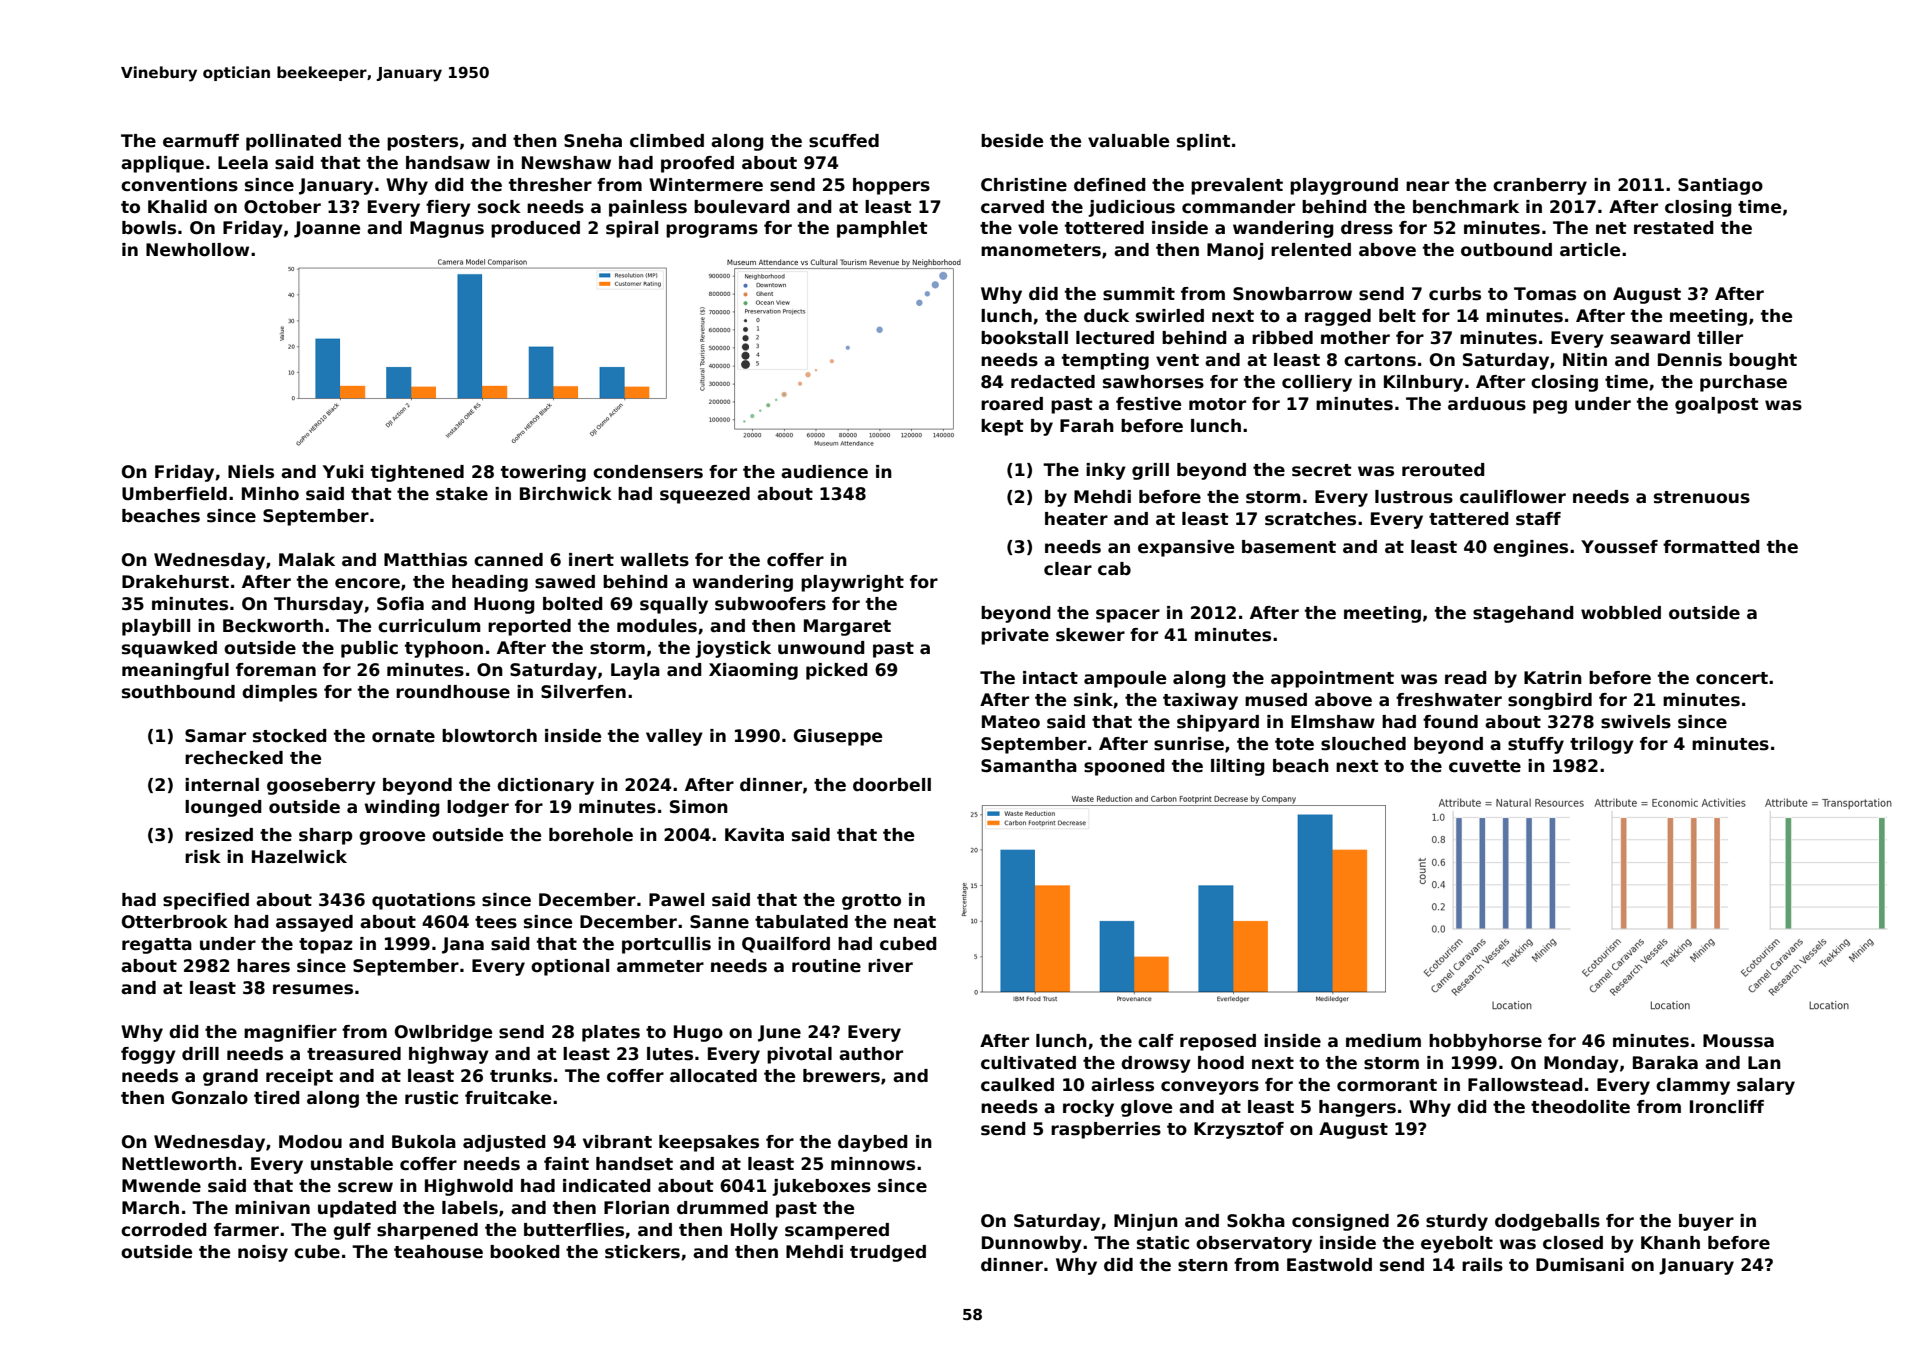 Image resolution: width=1924 pixels, height=1361 pixels. I want to click on bookstall, so click(1024, 338).
